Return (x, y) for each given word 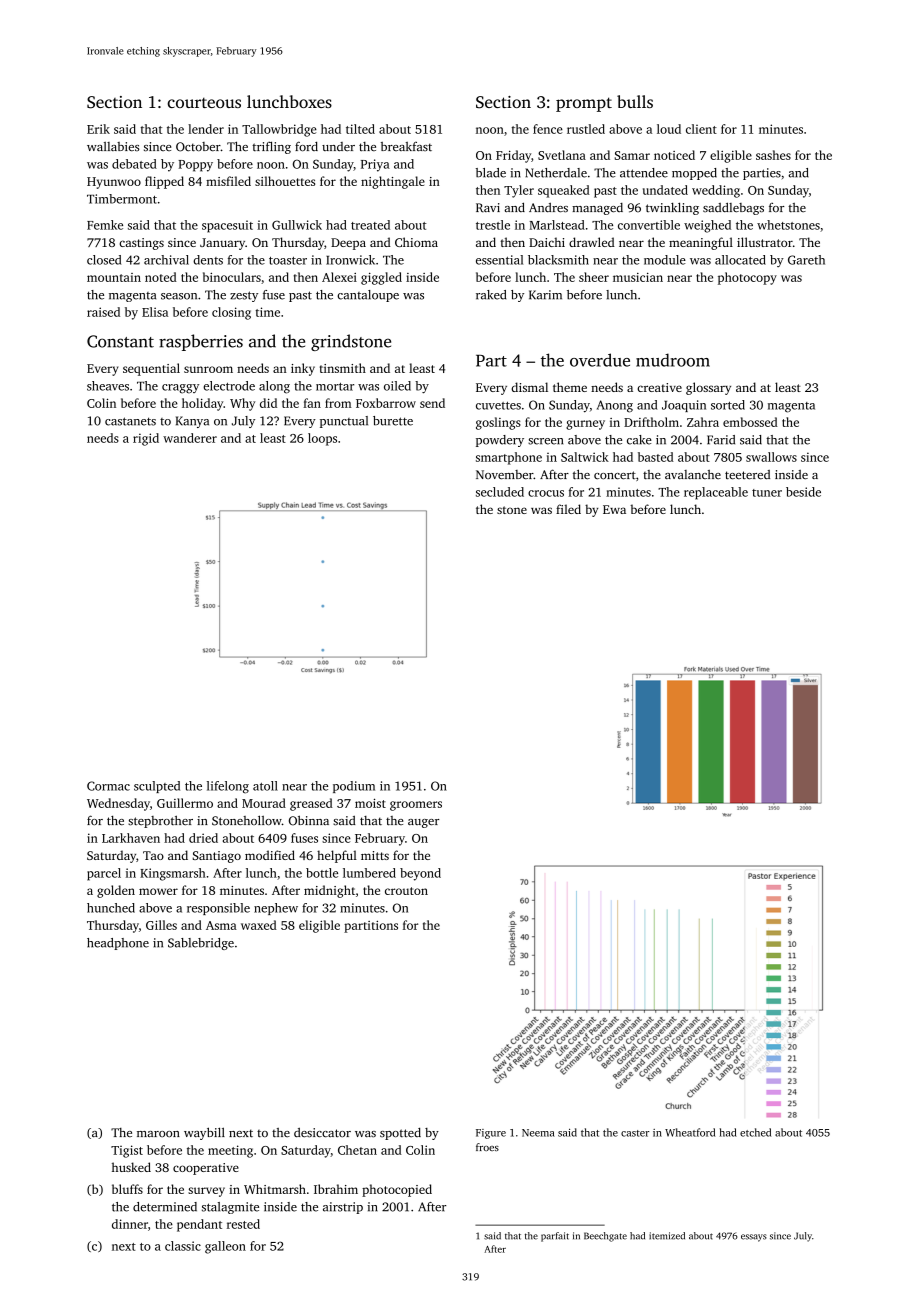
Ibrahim (336, 1189)
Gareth (806, 260)
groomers (416, 806)
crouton (406, 891)
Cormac (108, 786)
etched (755, 1132)
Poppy (195, 166)
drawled (592, 242)
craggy (180, 389)
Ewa (614, 509)
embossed (750, 422)
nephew (276, 909)
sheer (594, 277)
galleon (225, 1247)
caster (635, 1133)
